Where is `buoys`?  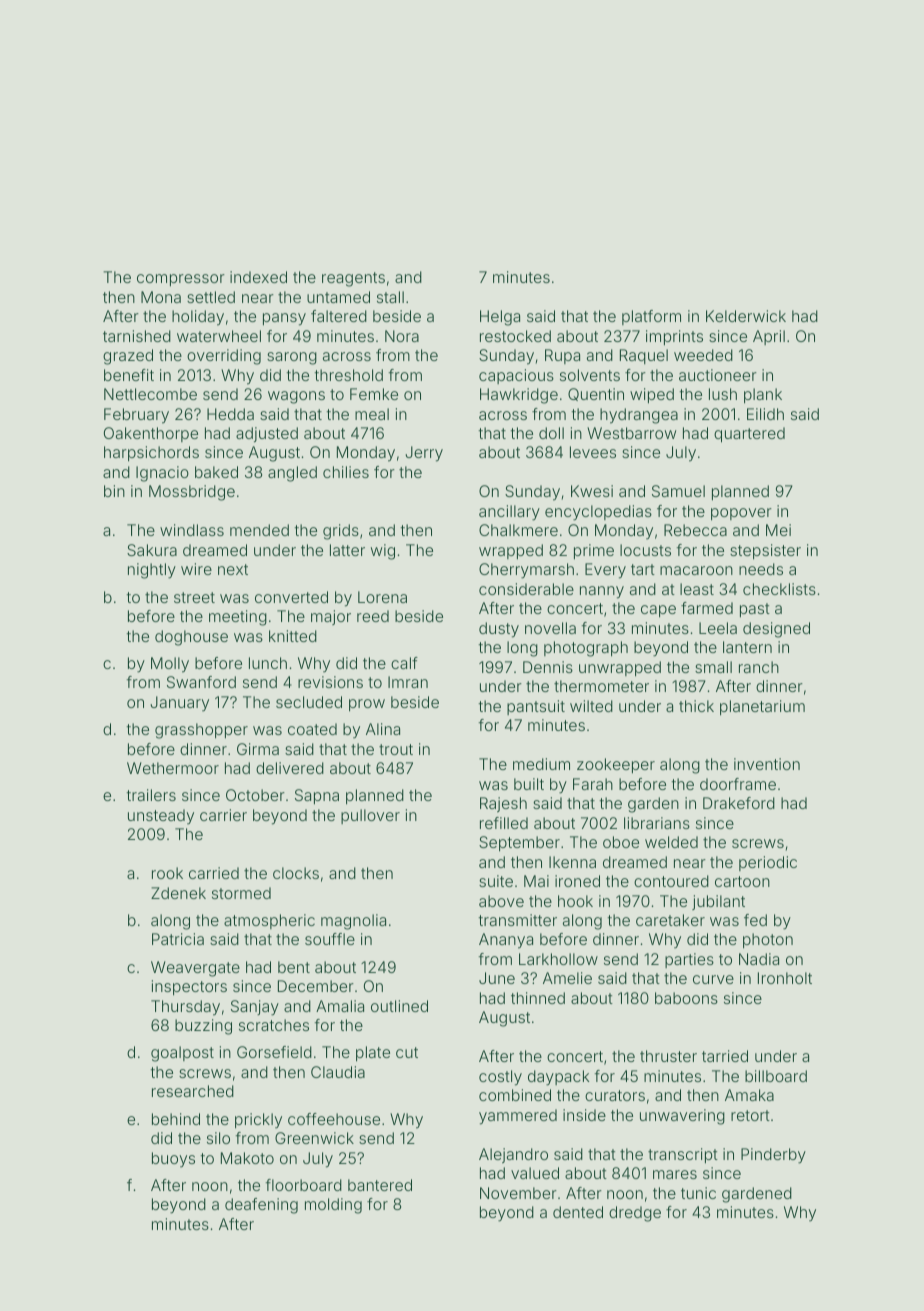 buoys is located at coordinates (173, 1160).
